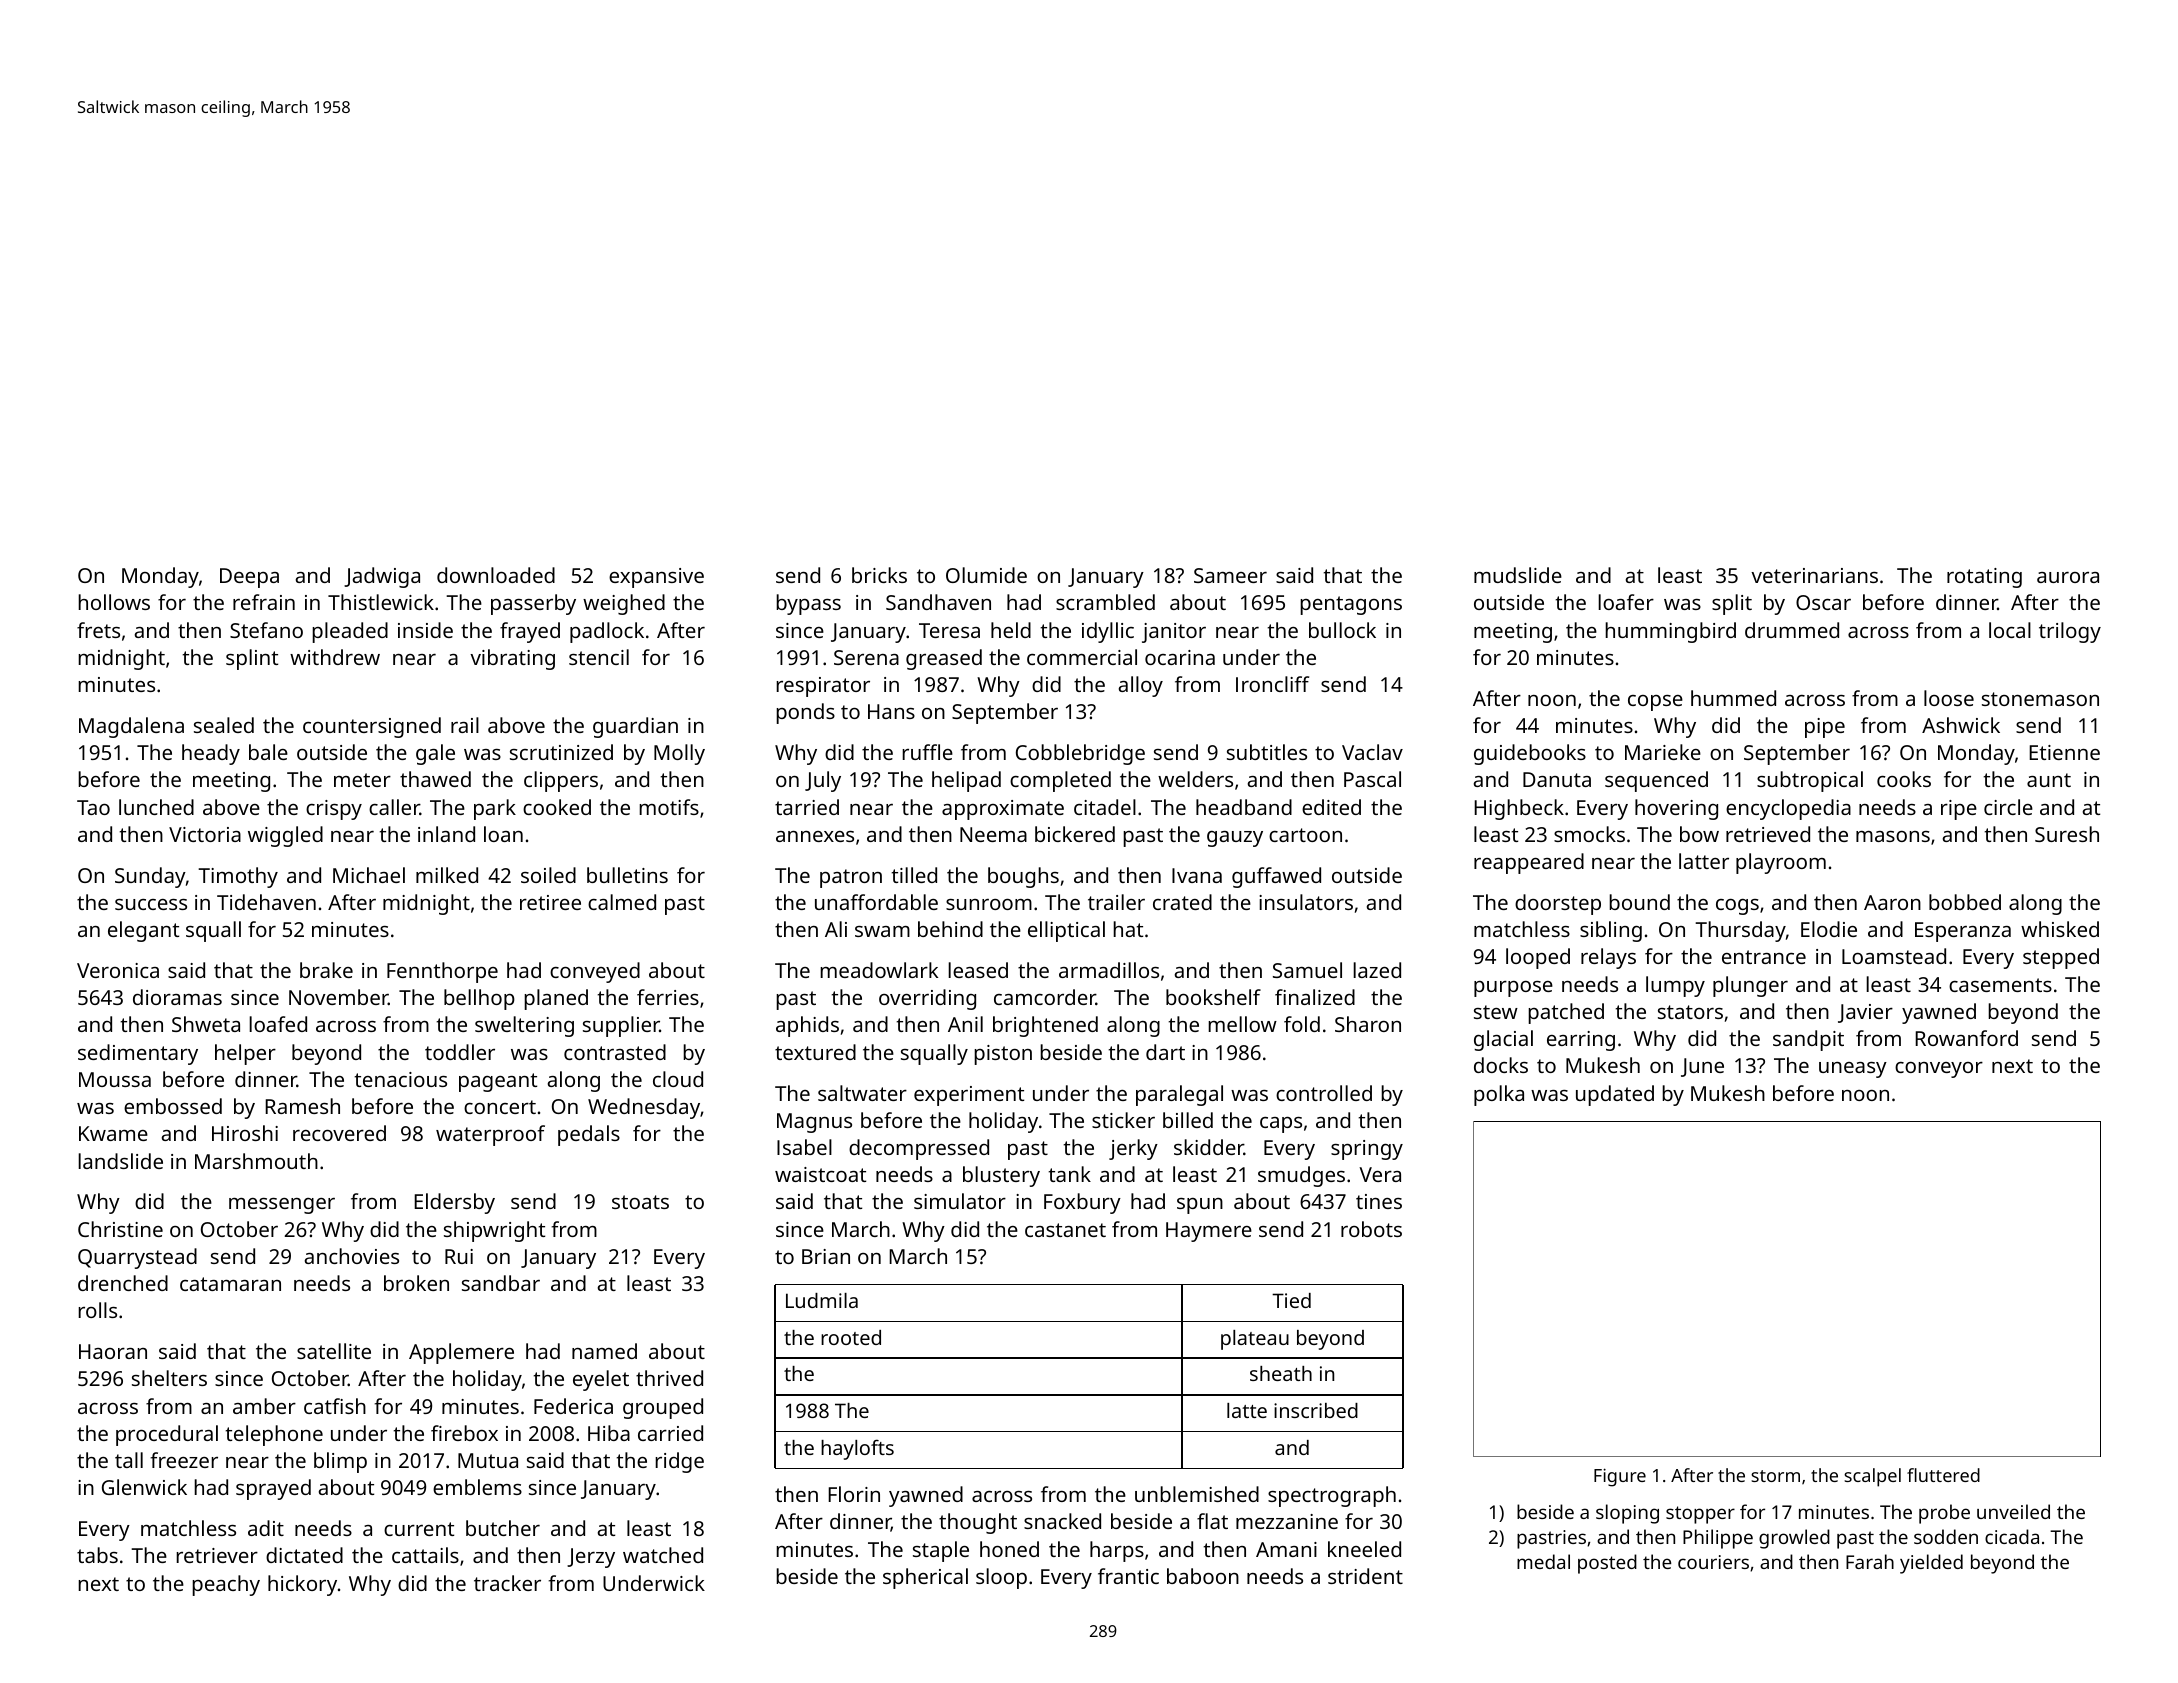  I want to click on retiree, so click(550, 902).
